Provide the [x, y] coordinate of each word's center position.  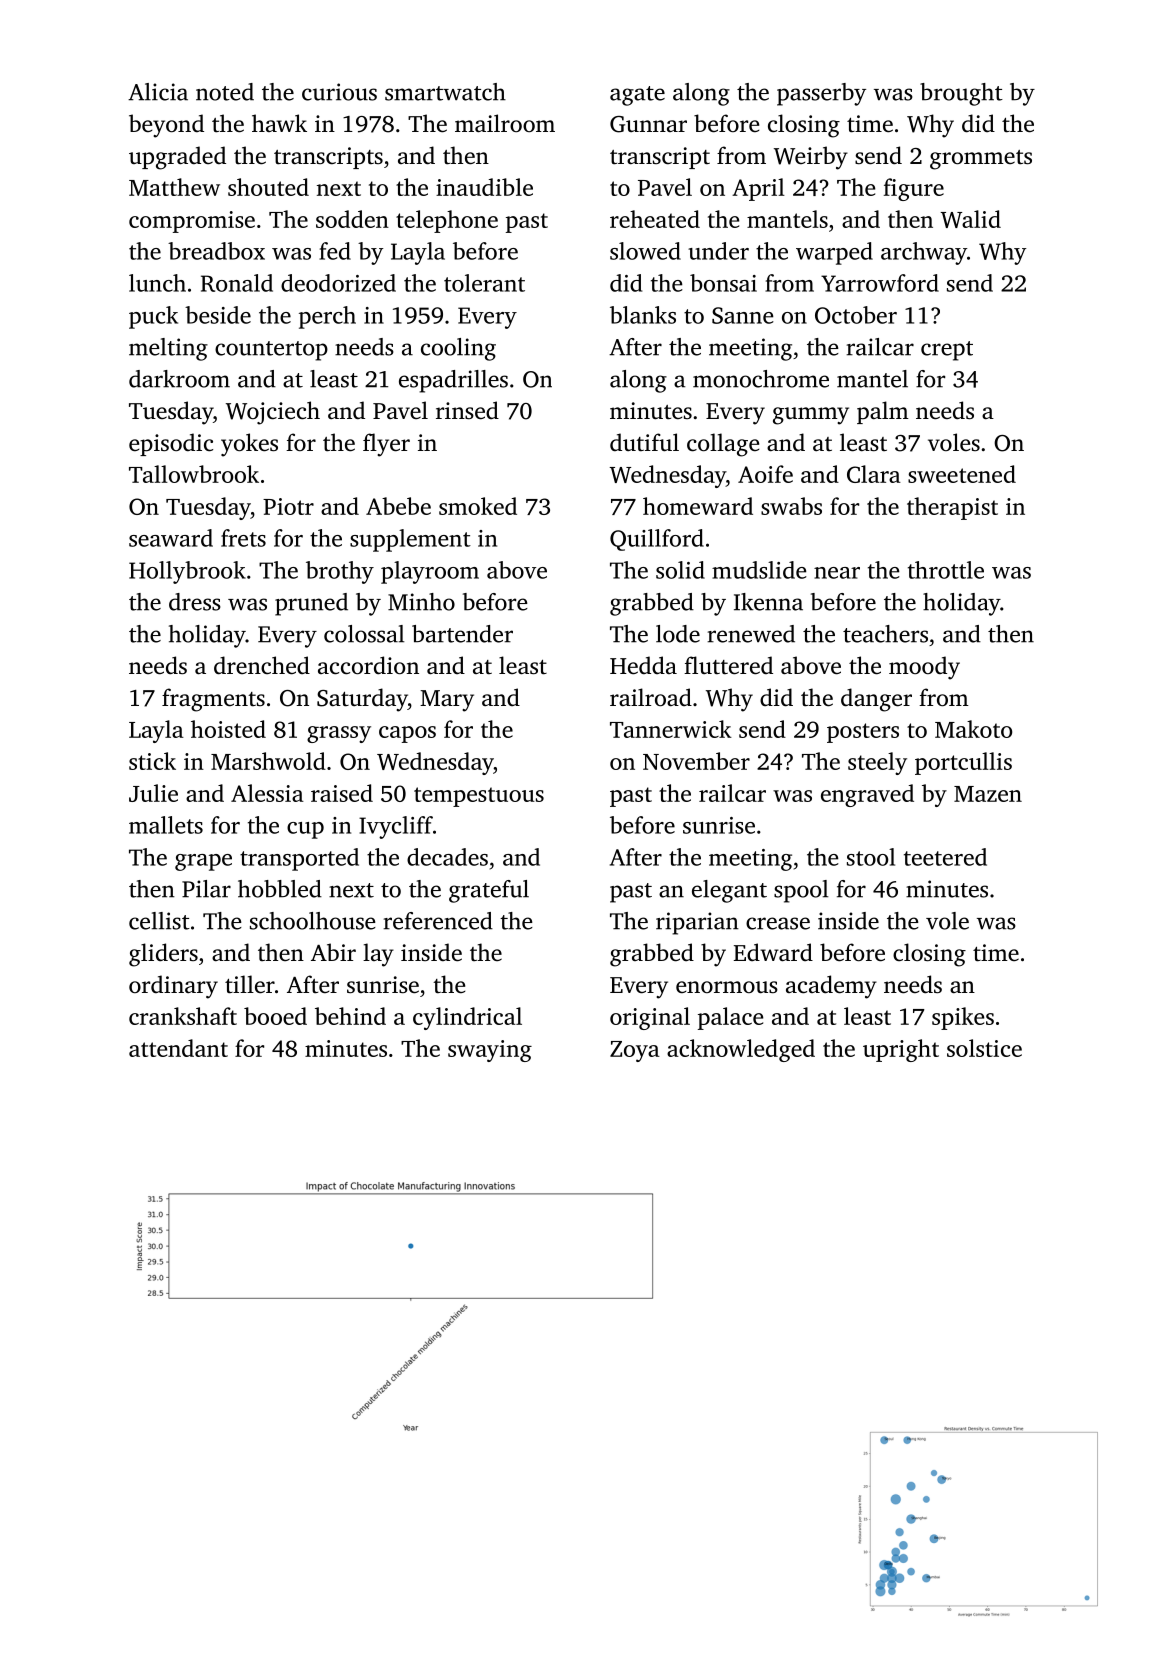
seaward [171, 538]
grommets [981, 160]
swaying [490, 1051]
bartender [462, 634]
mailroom [505, 123]
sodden [352, 219]
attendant [178, 1048]
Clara [874, 474]
